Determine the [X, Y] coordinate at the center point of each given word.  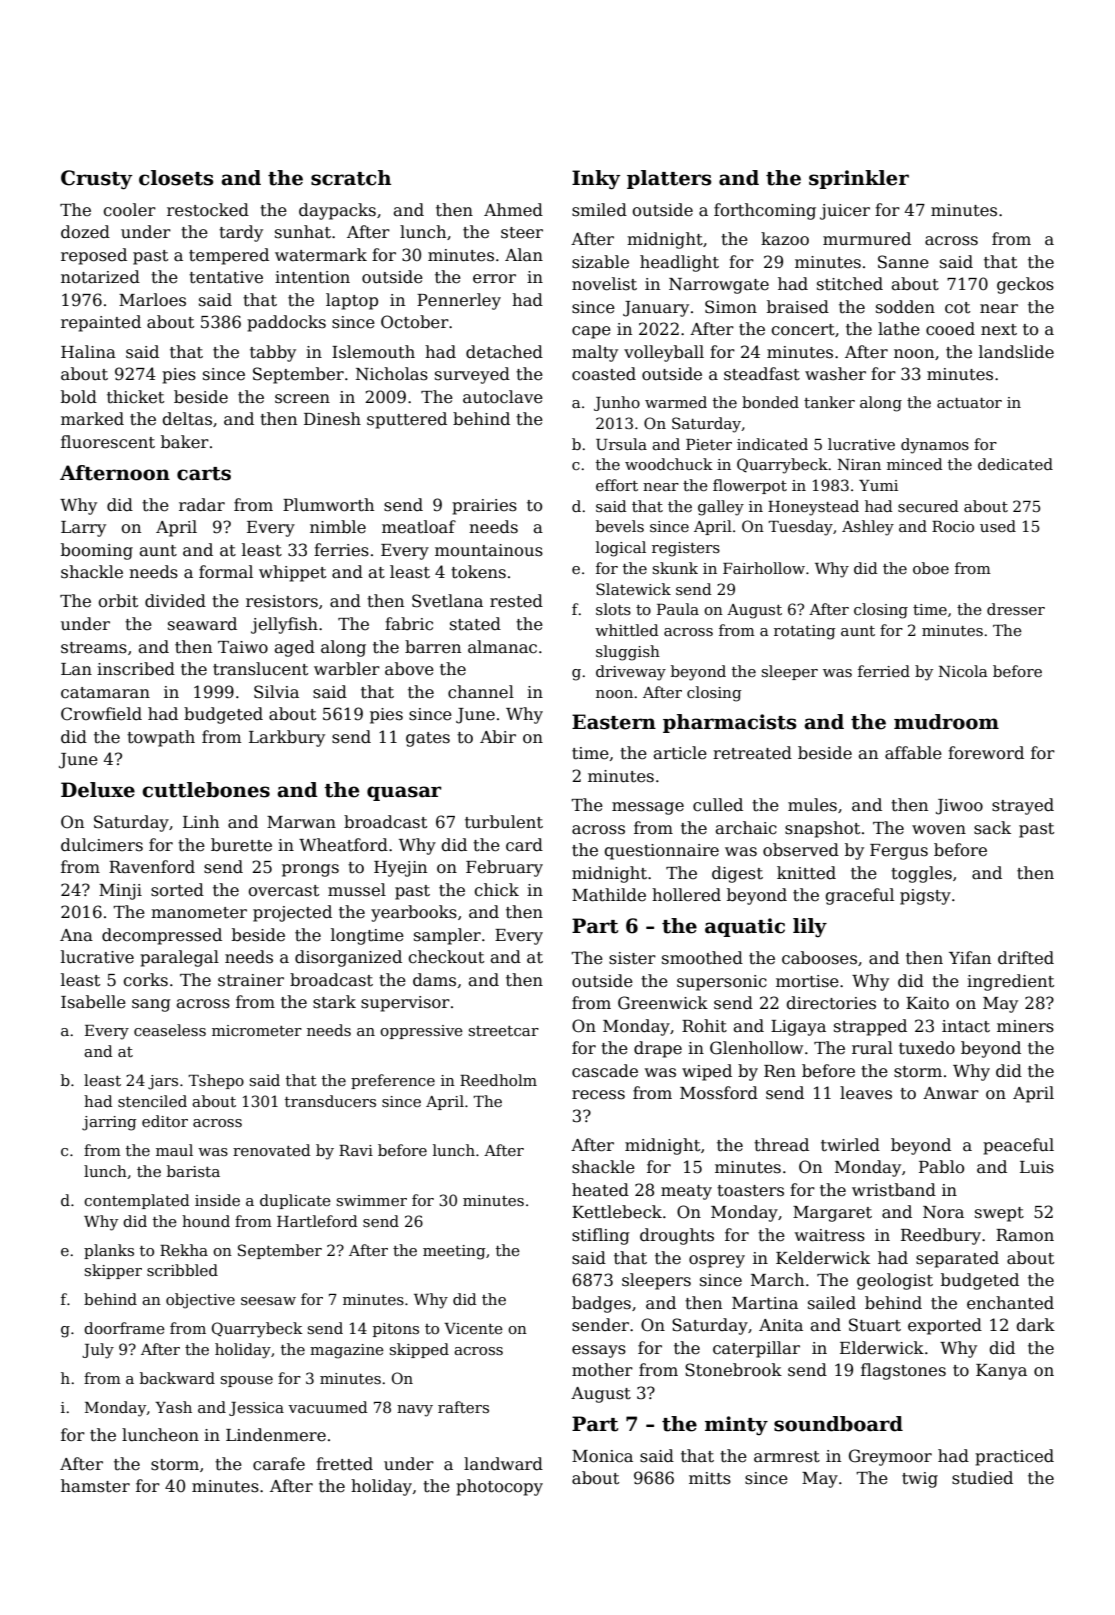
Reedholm [498, 1080]
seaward [202, 624]
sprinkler [859, 179]
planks [109, 1251]
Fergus [899, 852]
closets [176, 178]
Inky [596, 180]
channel [481, 692]
